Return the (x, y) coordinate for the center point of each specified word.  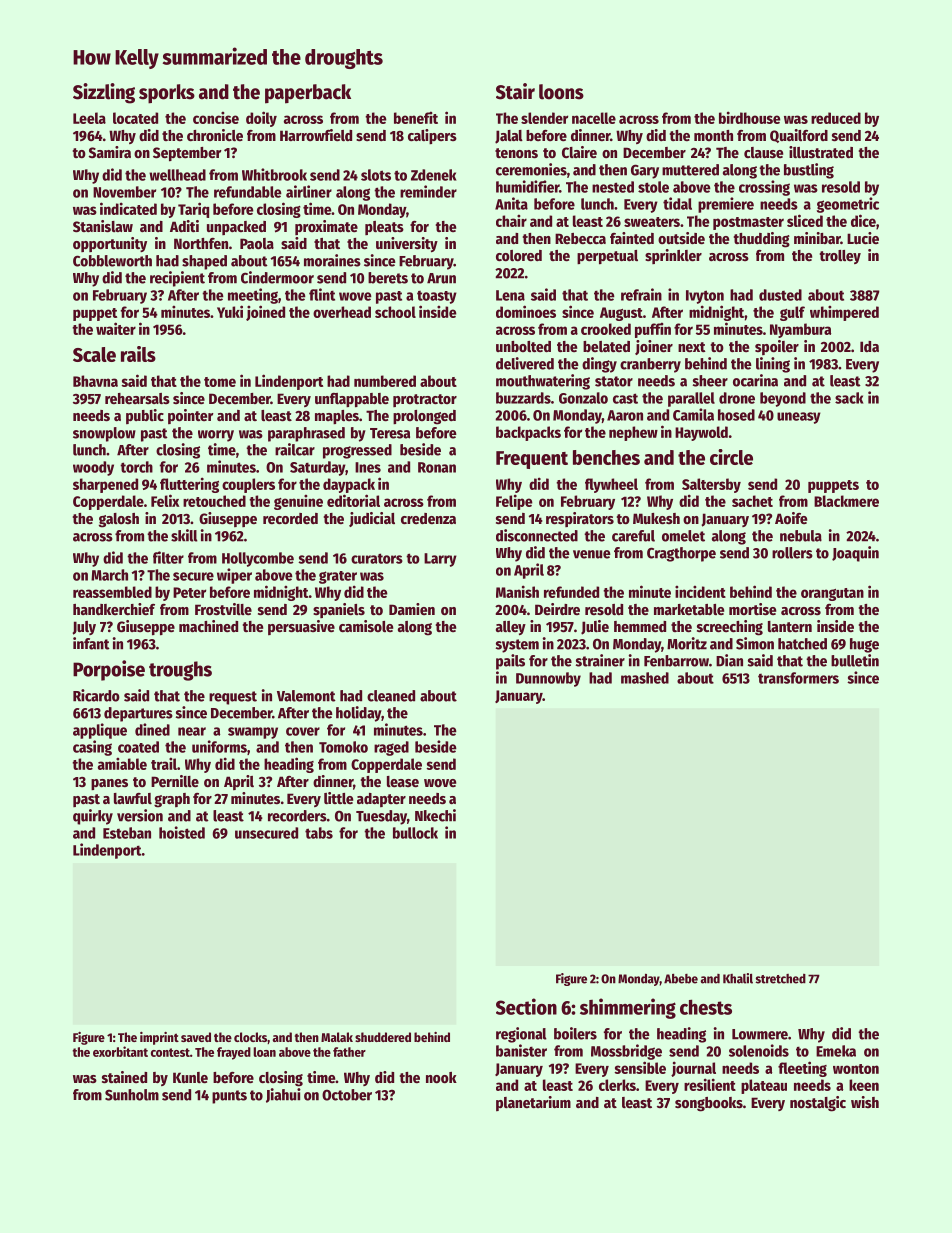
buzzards (523, 398)
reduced (836, 118)
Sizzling (104, 93)
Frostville (223, 609)
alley (511, 628)
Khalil (738, 978)
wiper (234, 576)
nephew (633, 433)
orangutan (832, 594)
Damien (412, 609)
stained (124, 1077)
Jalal (509, 137)
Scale (94, 354)
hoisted (182, 832)
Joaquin (855, 554)
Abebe (681, 979)
